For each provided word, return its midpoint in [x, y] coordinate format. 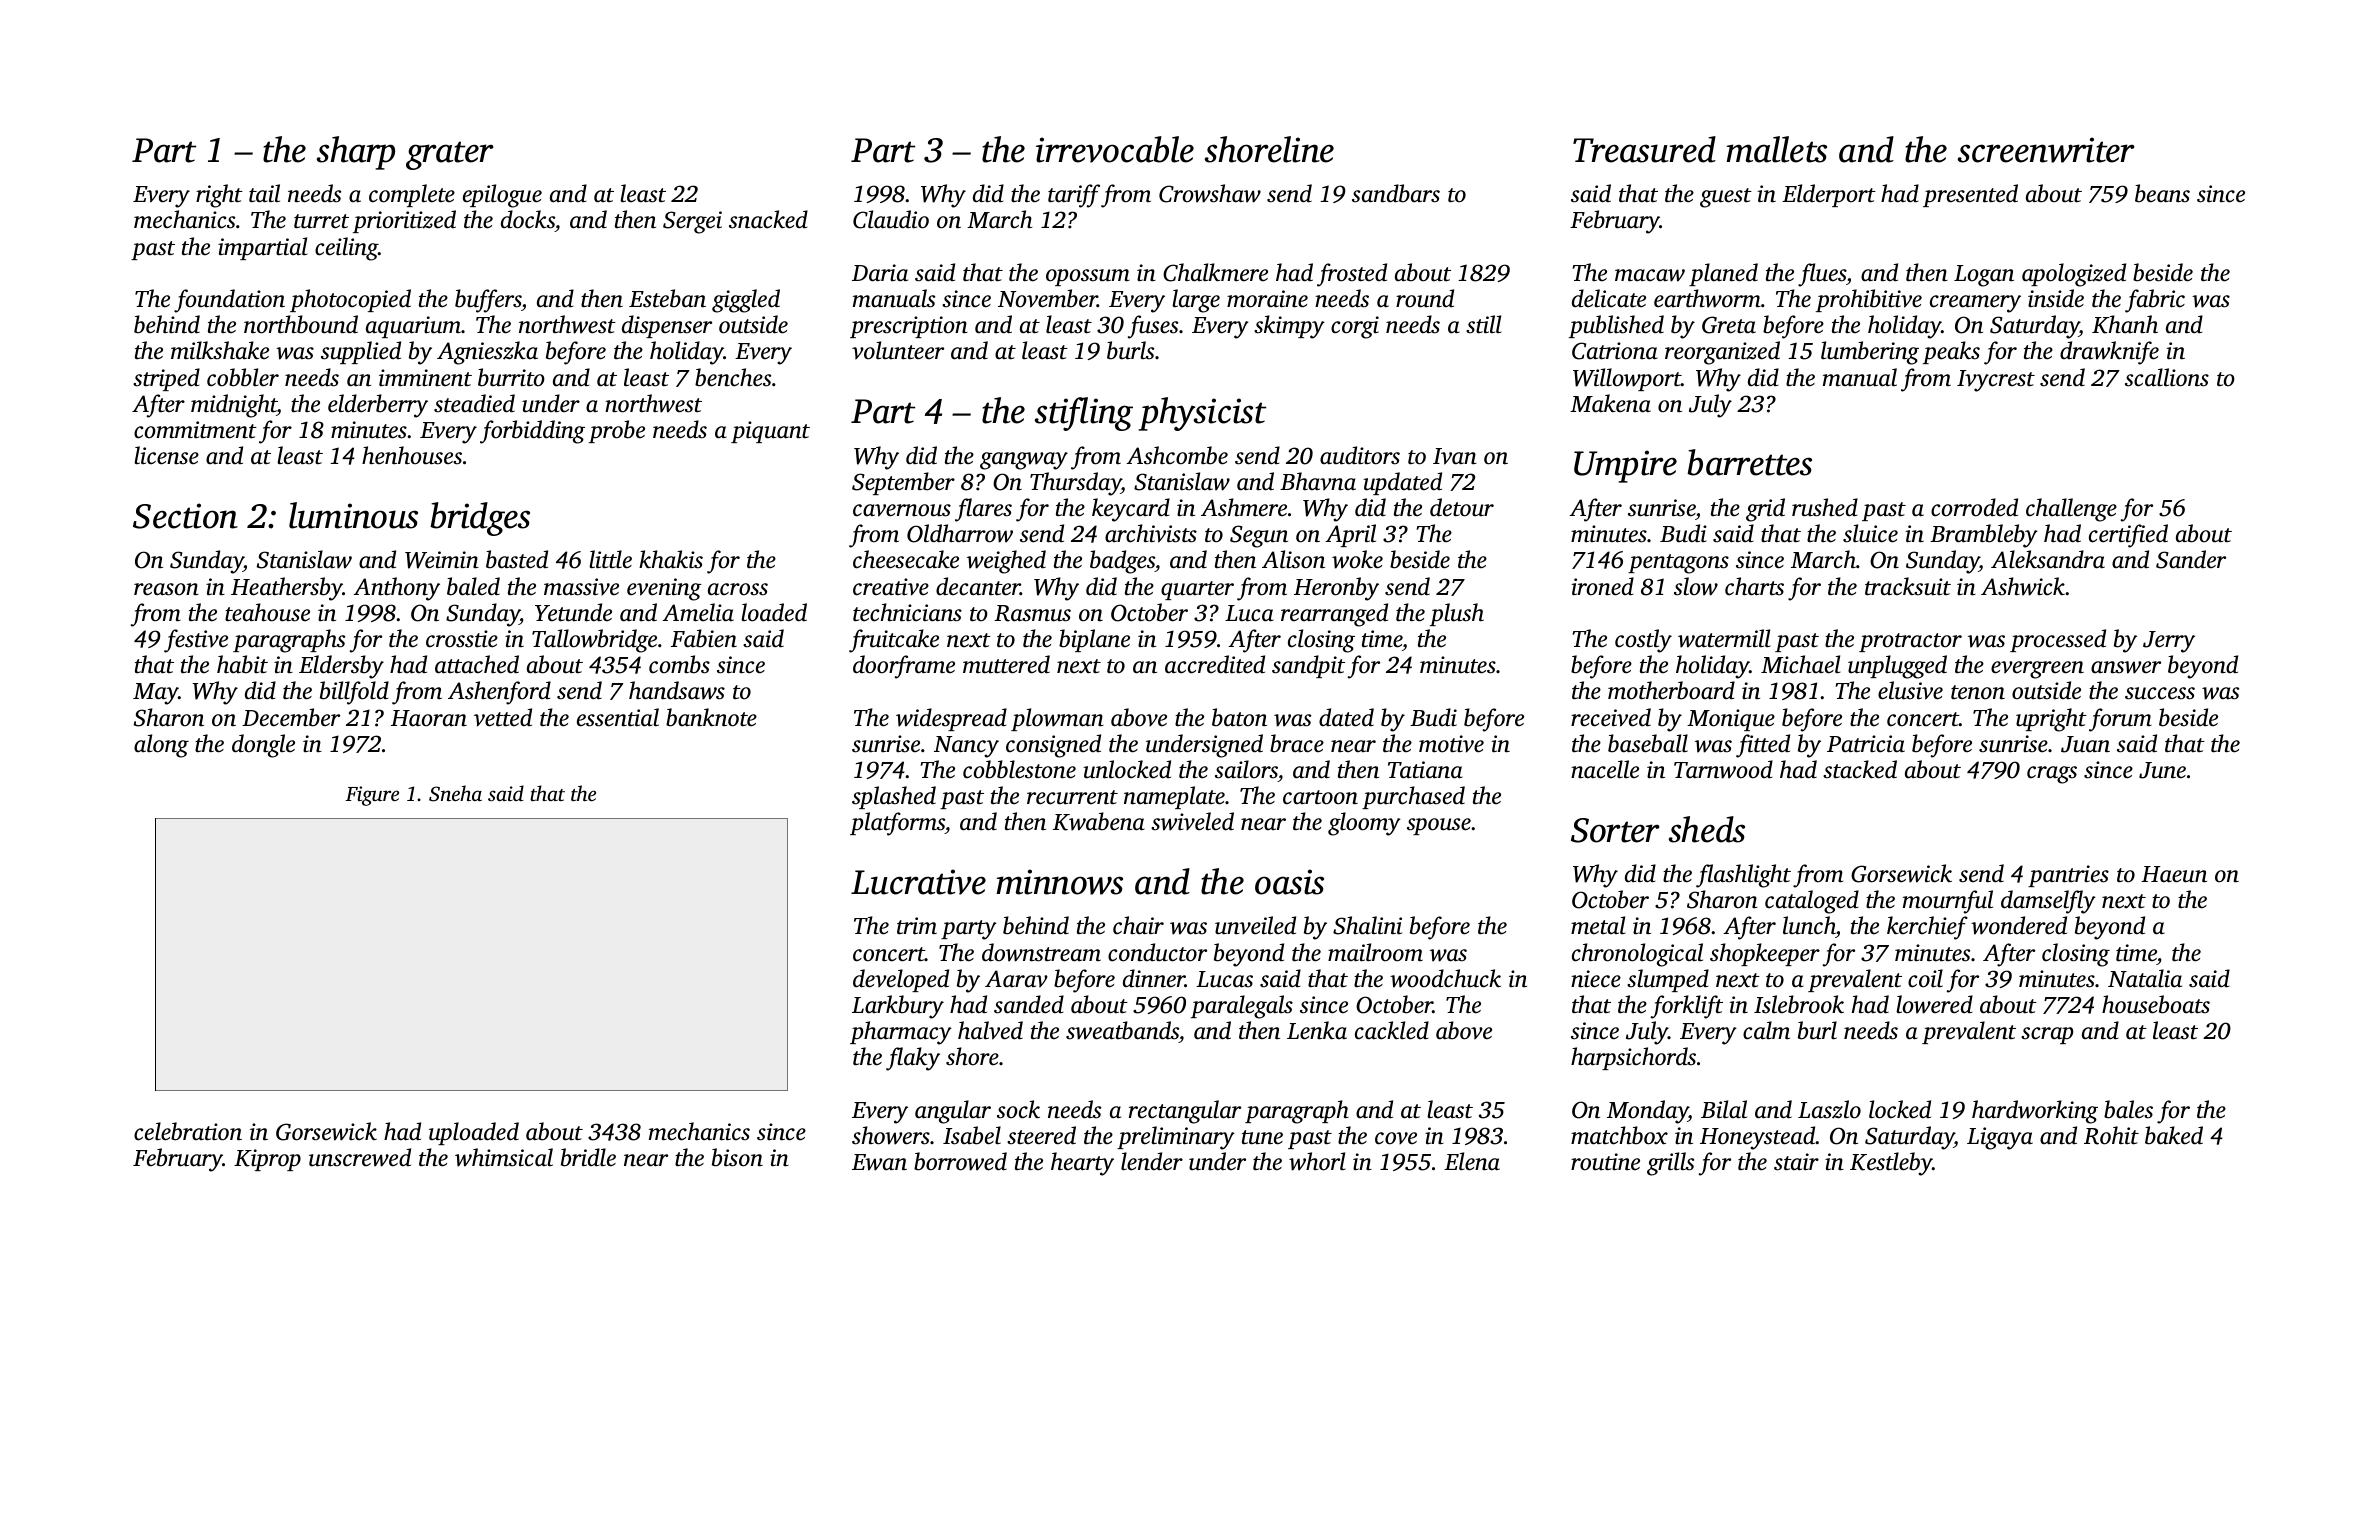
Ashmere [1244, 507]
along [161, 746]
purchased [1413, 797]
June [2162, 770]
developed [901, 980]
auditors [1360, 455]
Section [185, 516]
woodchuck [1445, 978]
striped [166, 379]
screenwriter [2046, 150]
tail [264, 193]
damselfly [2048, 902]
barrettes [1749, 462]
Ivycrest [1996, 381]
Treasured [1644, 149]
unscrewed [360, 1157]
